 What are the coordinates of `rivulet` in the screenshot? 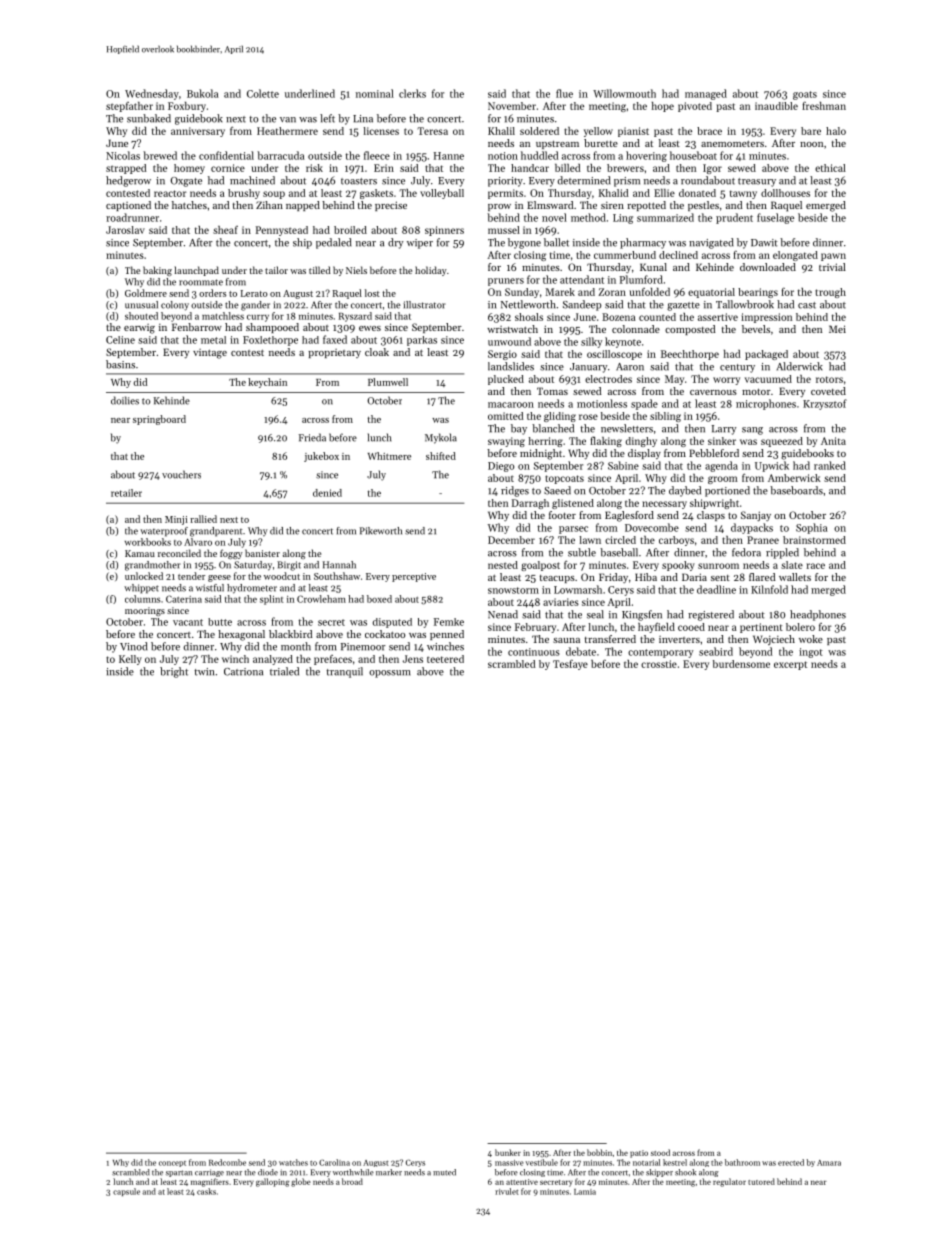 It's located at (507, 1191).
